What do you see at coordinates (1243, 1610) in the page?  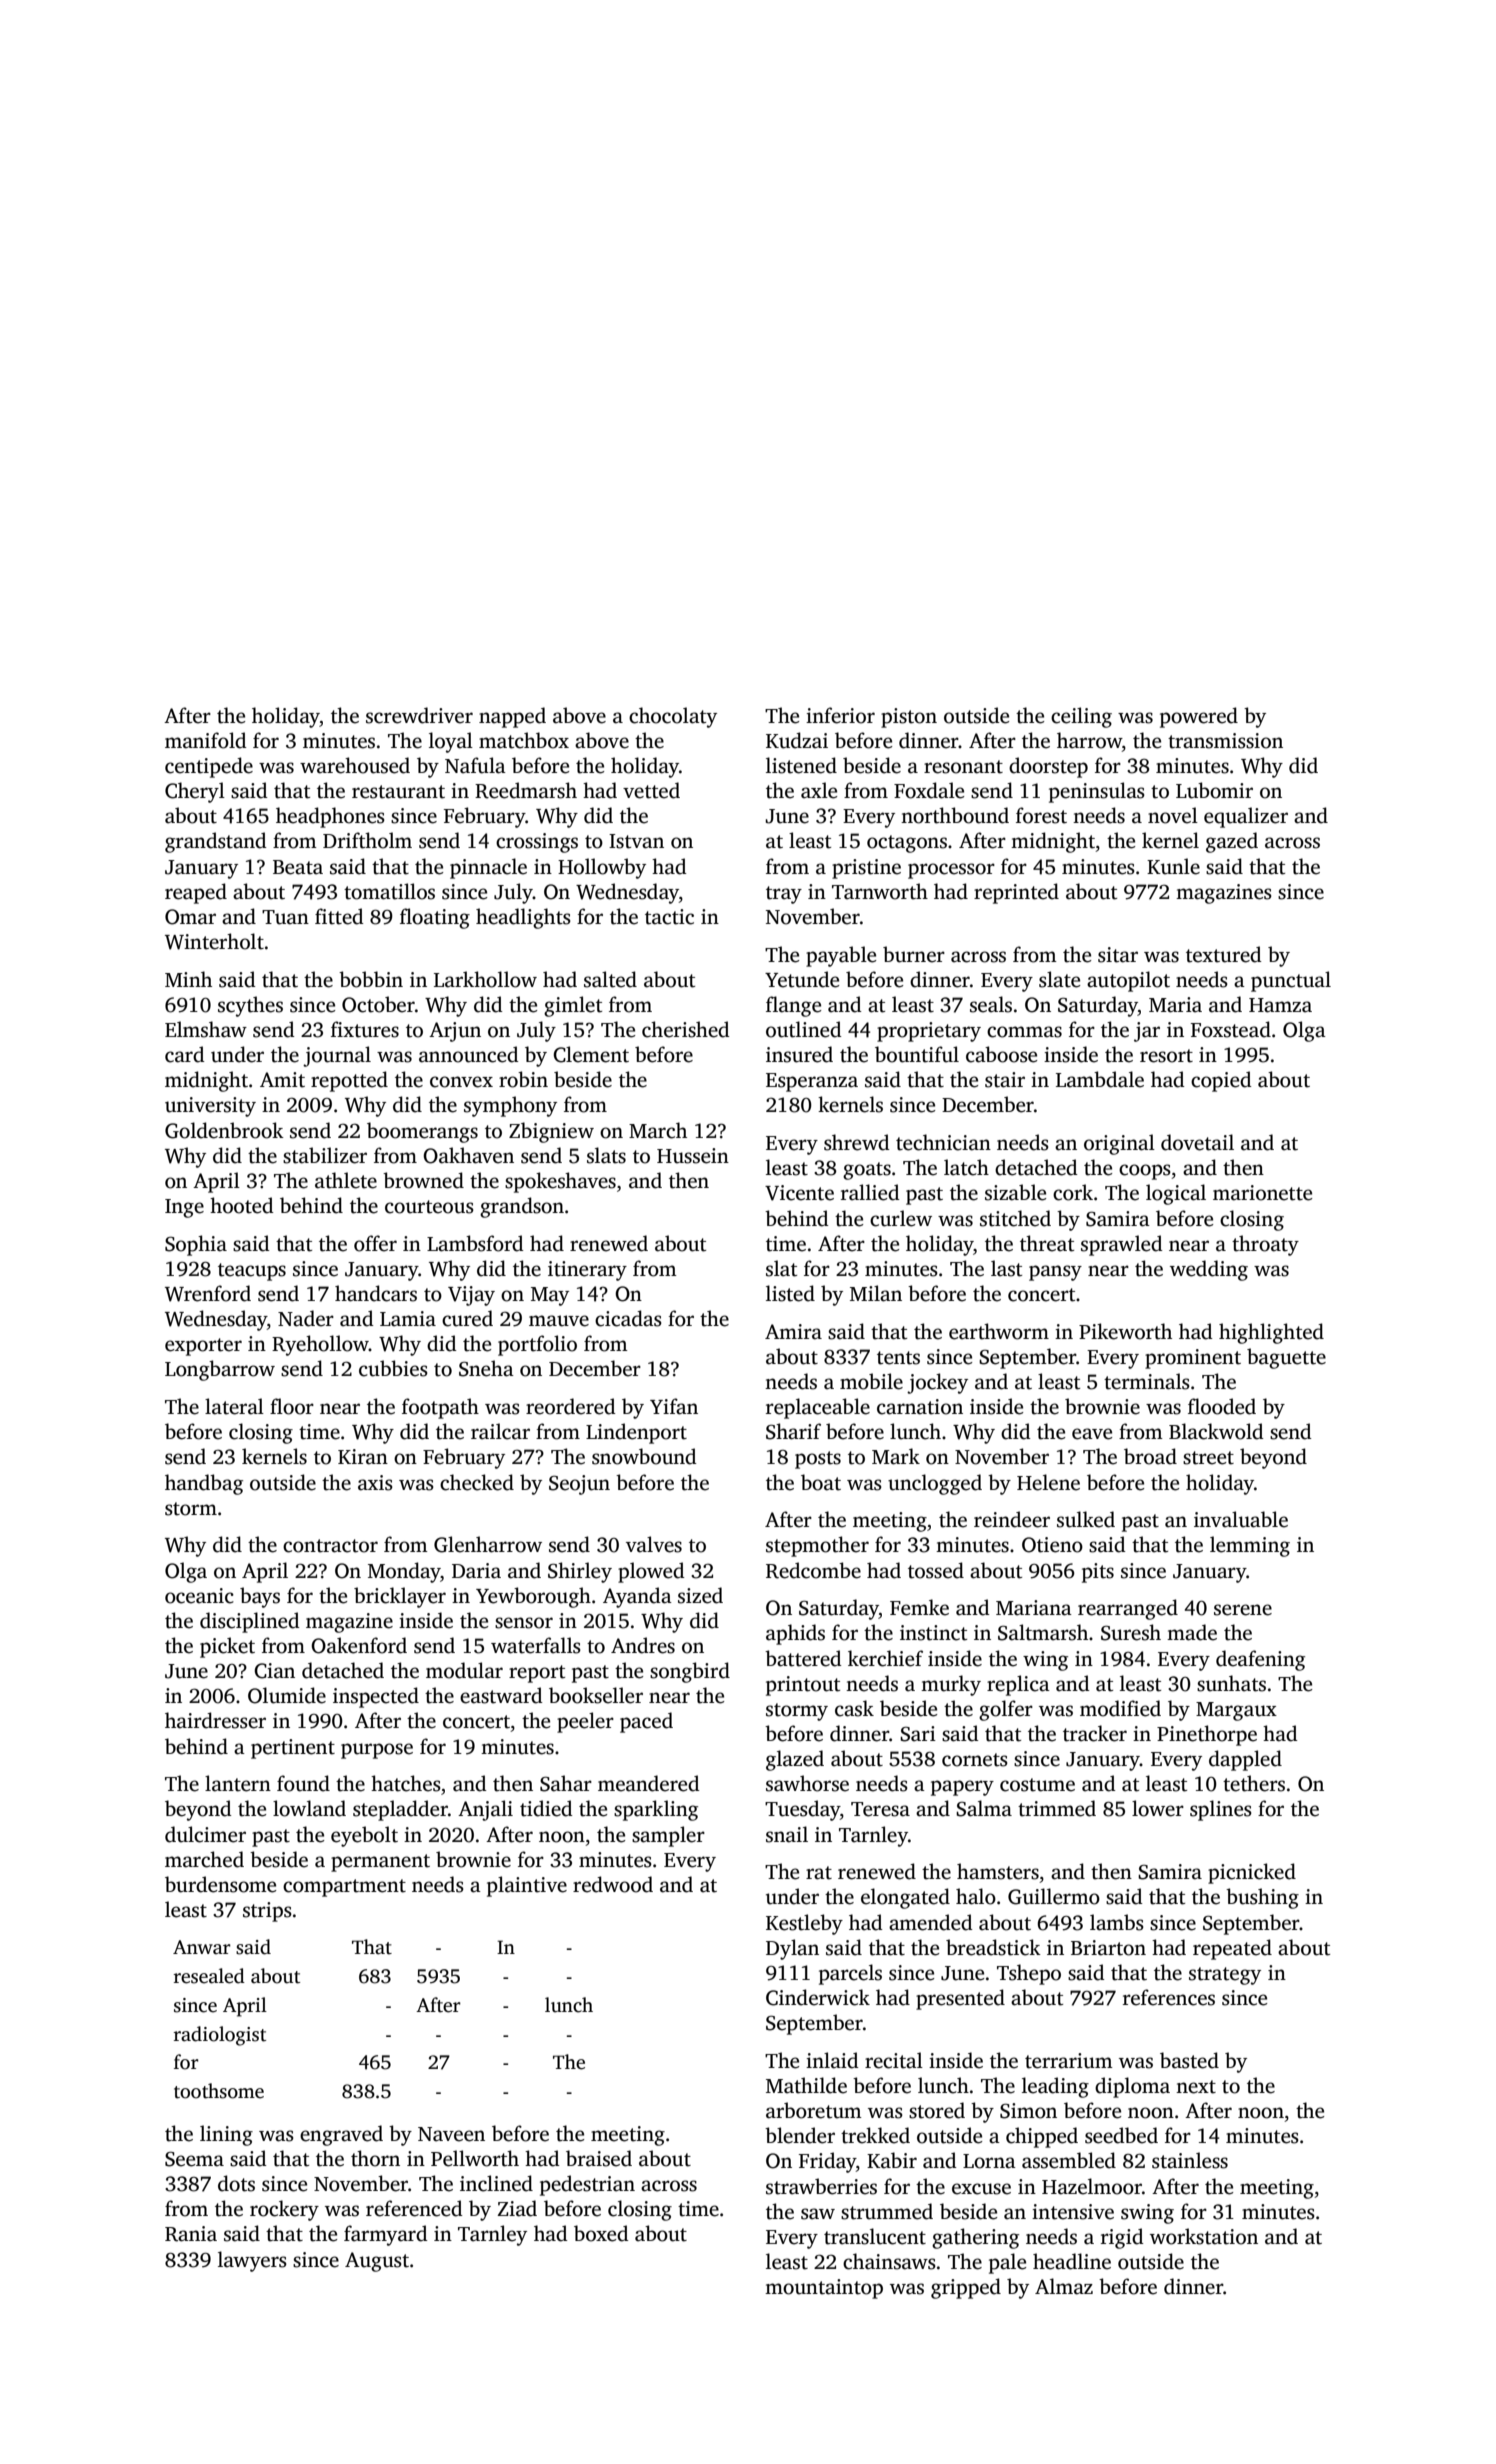 I see `serene` at bounding box center [1243, 1610].
